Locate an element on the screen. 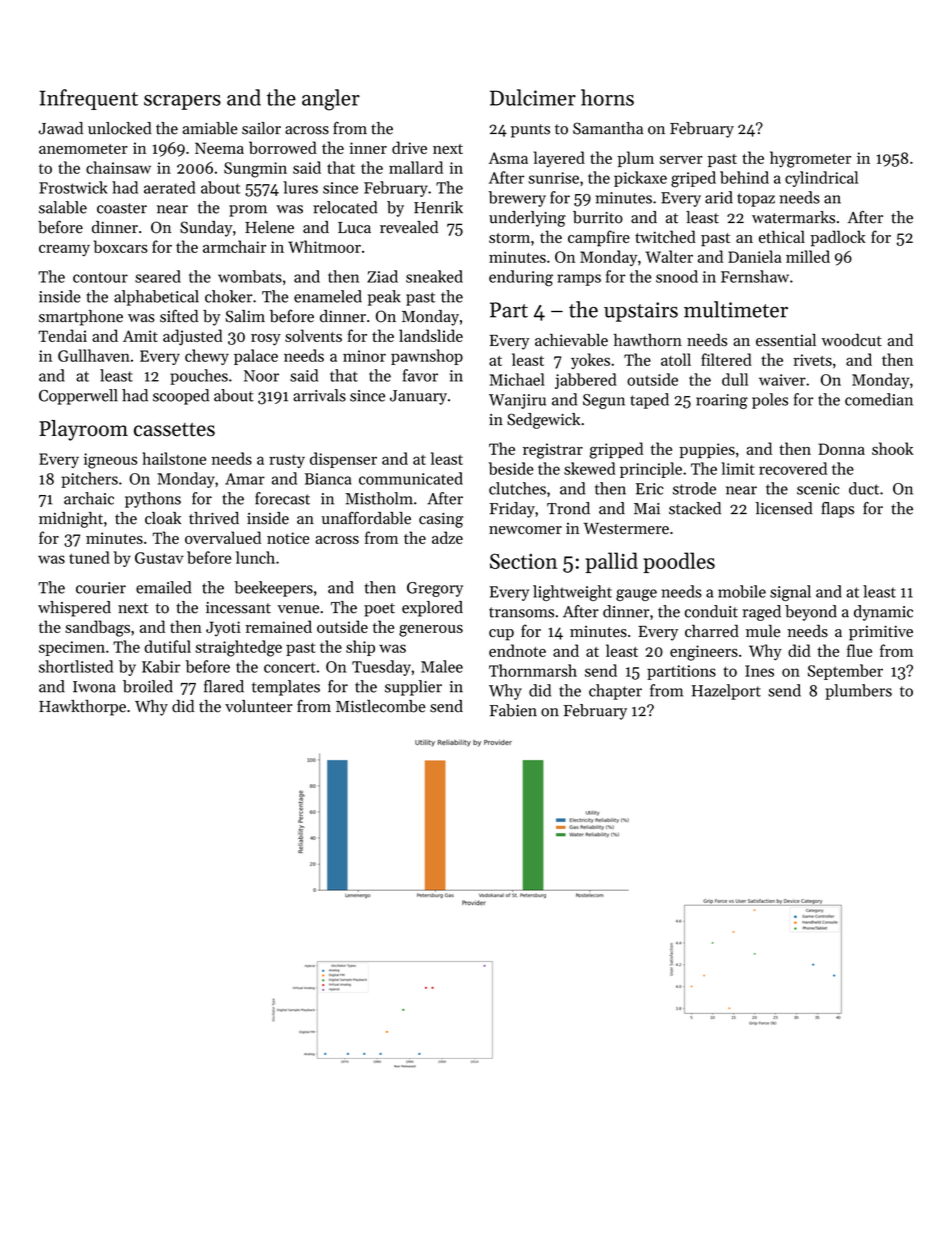 The image size is (952, 1233). Thornmarsh is located at coordinates (533, 670).
